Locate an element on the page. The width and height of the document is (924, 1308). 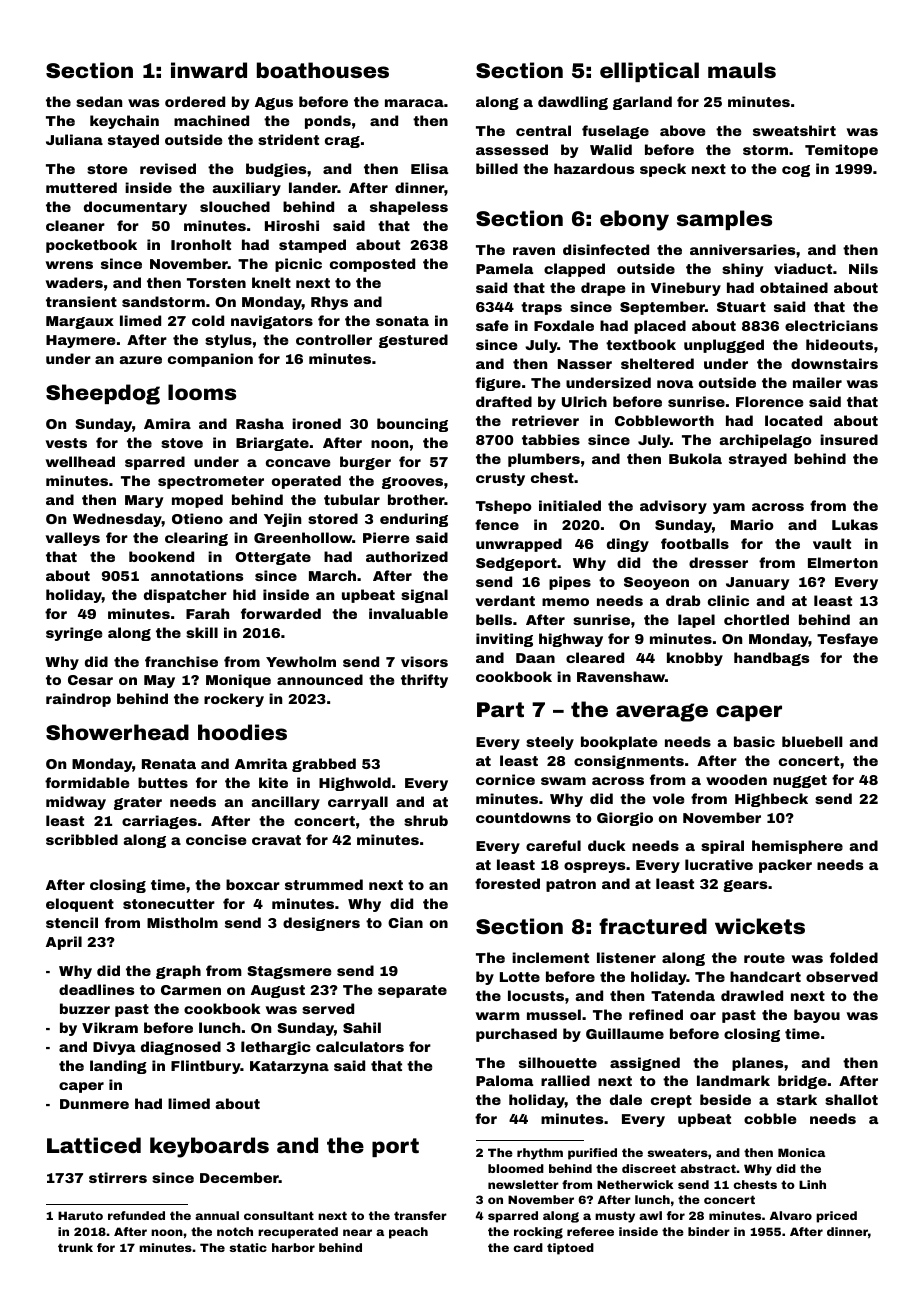
shrub is located at coordinates (426, 820).
